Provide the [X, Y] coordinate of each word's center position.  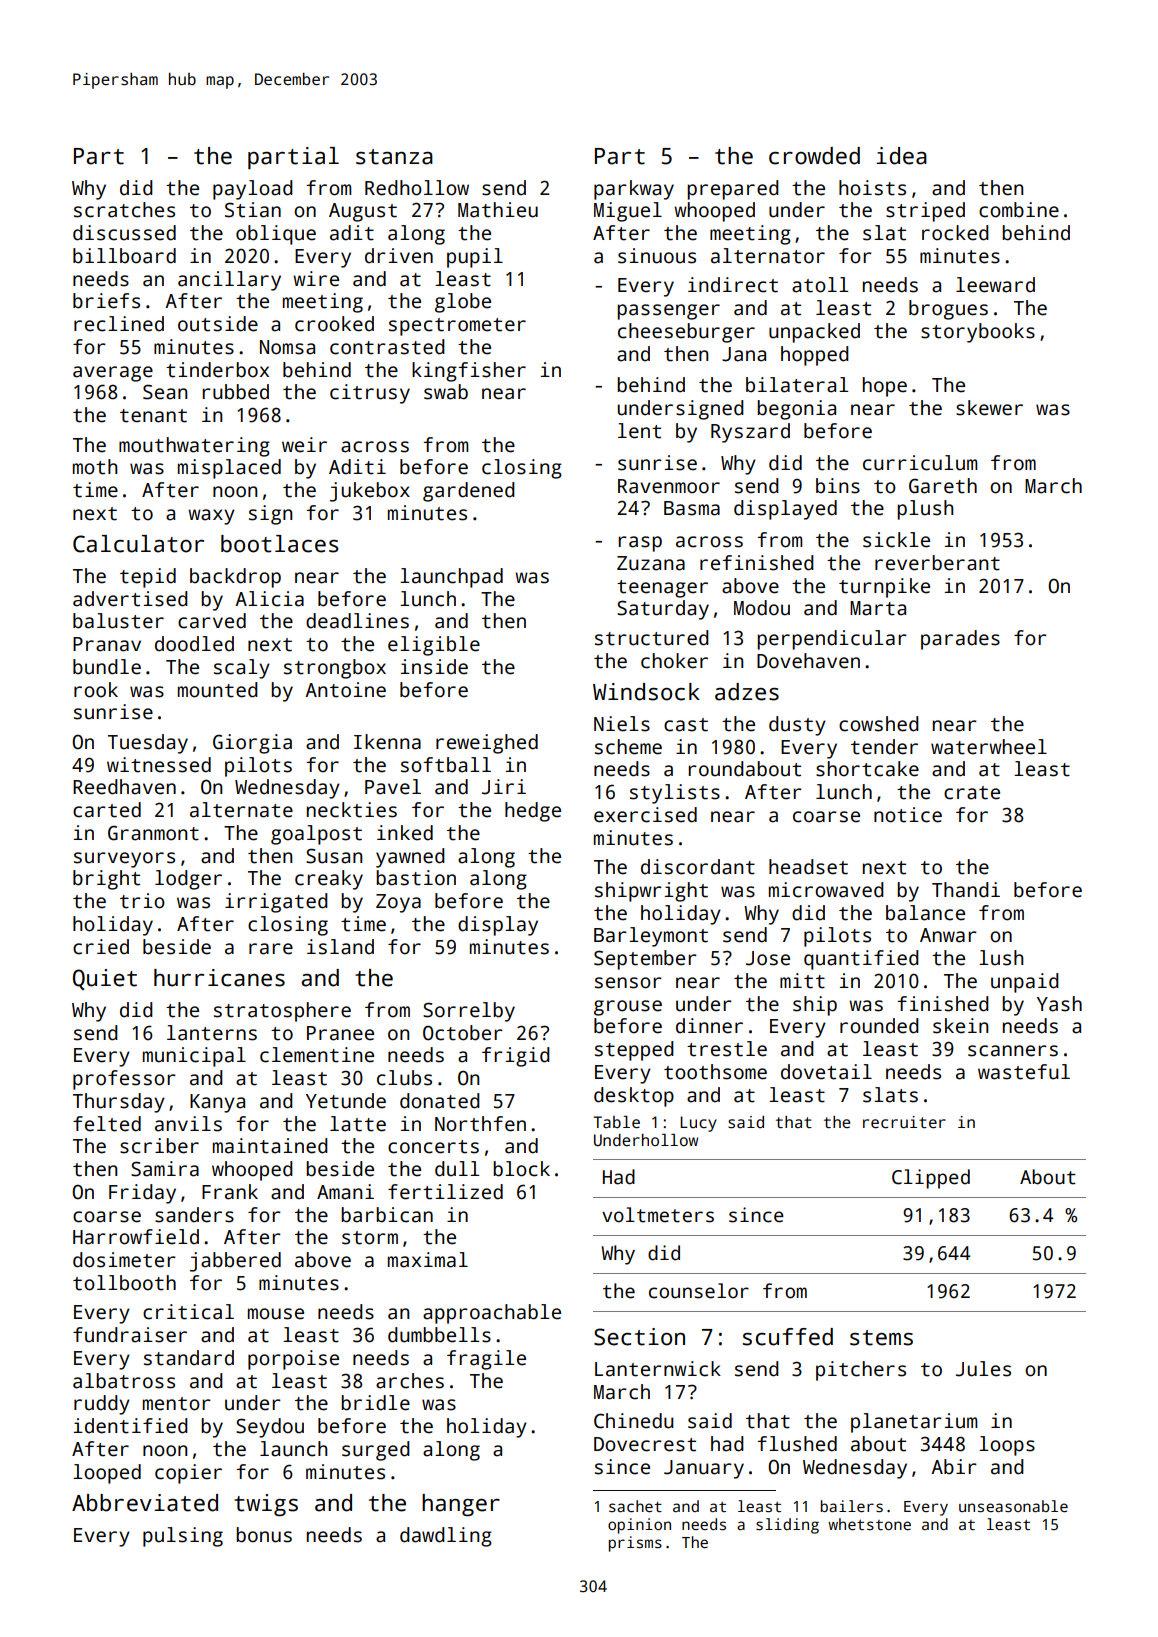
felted [107, 1124]
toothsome [715, 1072]
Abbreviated [145, 1503]
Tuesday [148, 744]
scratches [124, 210]
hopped [815, 356]
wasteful [1024, 1072]
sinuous [657, 256]
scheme [628, 747]
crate [972, 793]
